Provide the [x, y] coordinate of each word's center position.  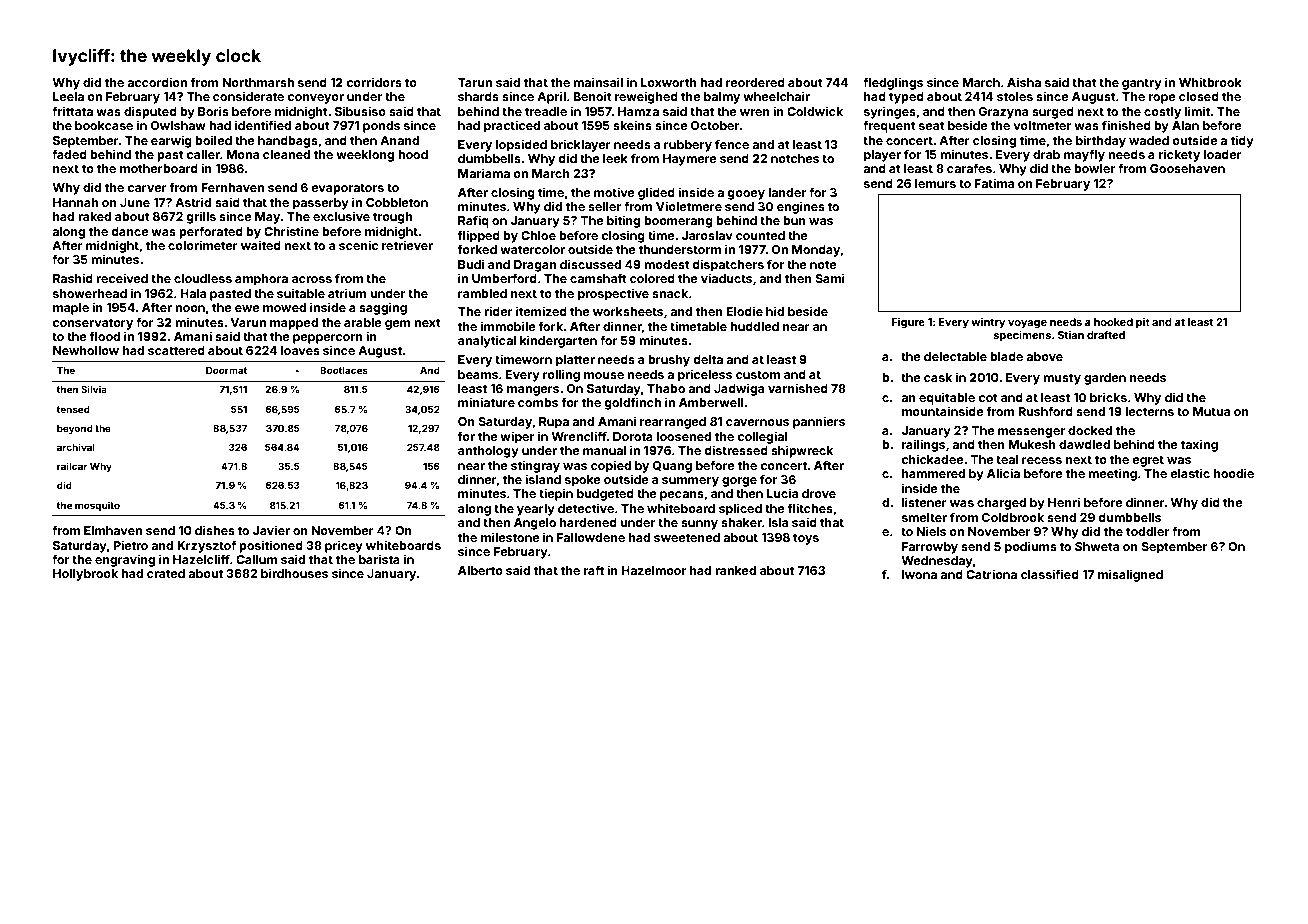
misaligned [1130, 575]
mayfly [1084, 155]
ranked [735, 570]
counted [760, 235]
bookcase [104, 125]
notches [795, 158]
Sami [830, 278]
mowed [284, 307]
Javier [271, 530]
